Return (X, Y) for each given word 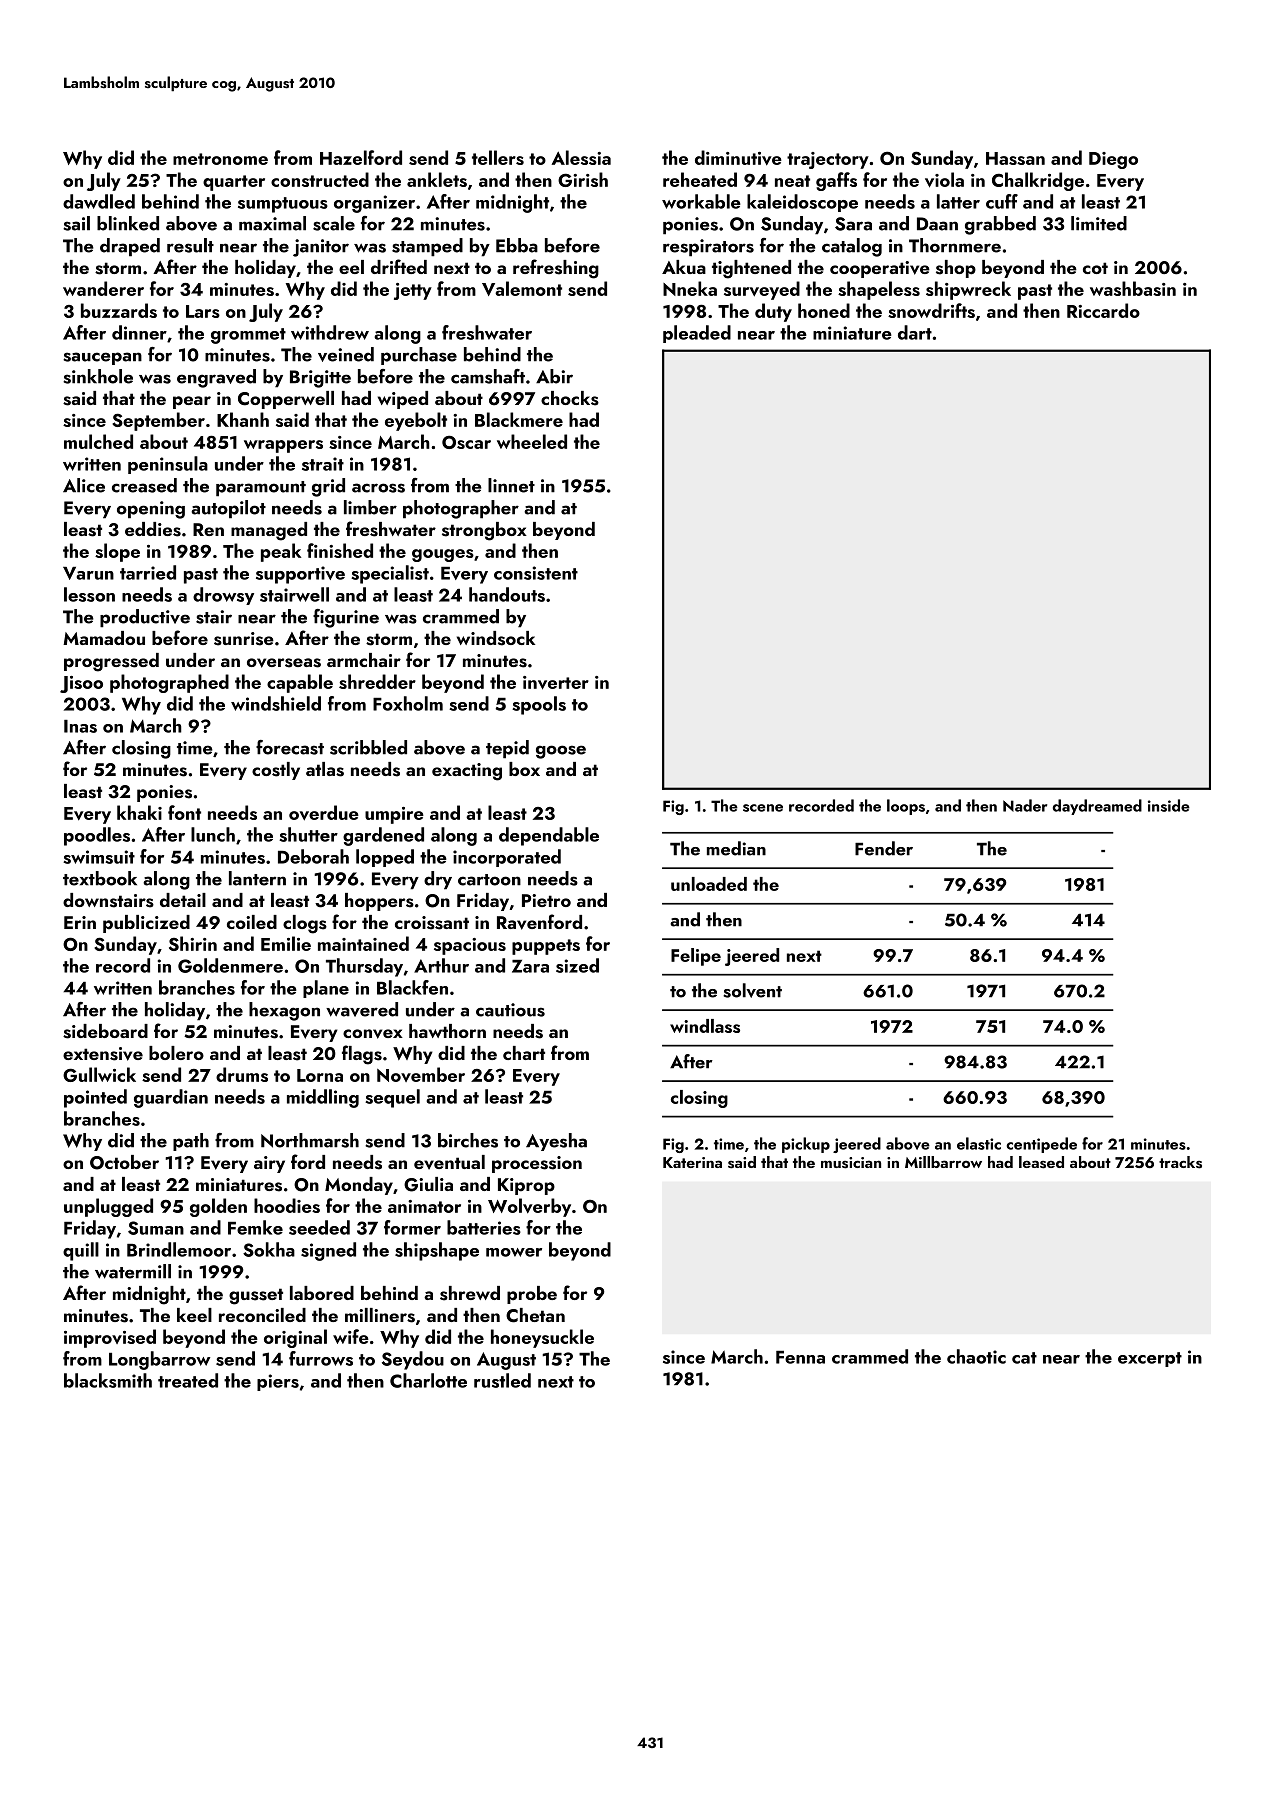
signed (328, 1251)
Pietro (546, 900)
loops (906, 807)
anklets (437, 179)
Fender (884, 848)
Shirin (193, 943)
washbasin (1133, 288)
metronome (220, 159)
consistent (536, 573)
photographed (169, 683)
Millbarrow (943, 1162)
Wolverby (529, 1207)
